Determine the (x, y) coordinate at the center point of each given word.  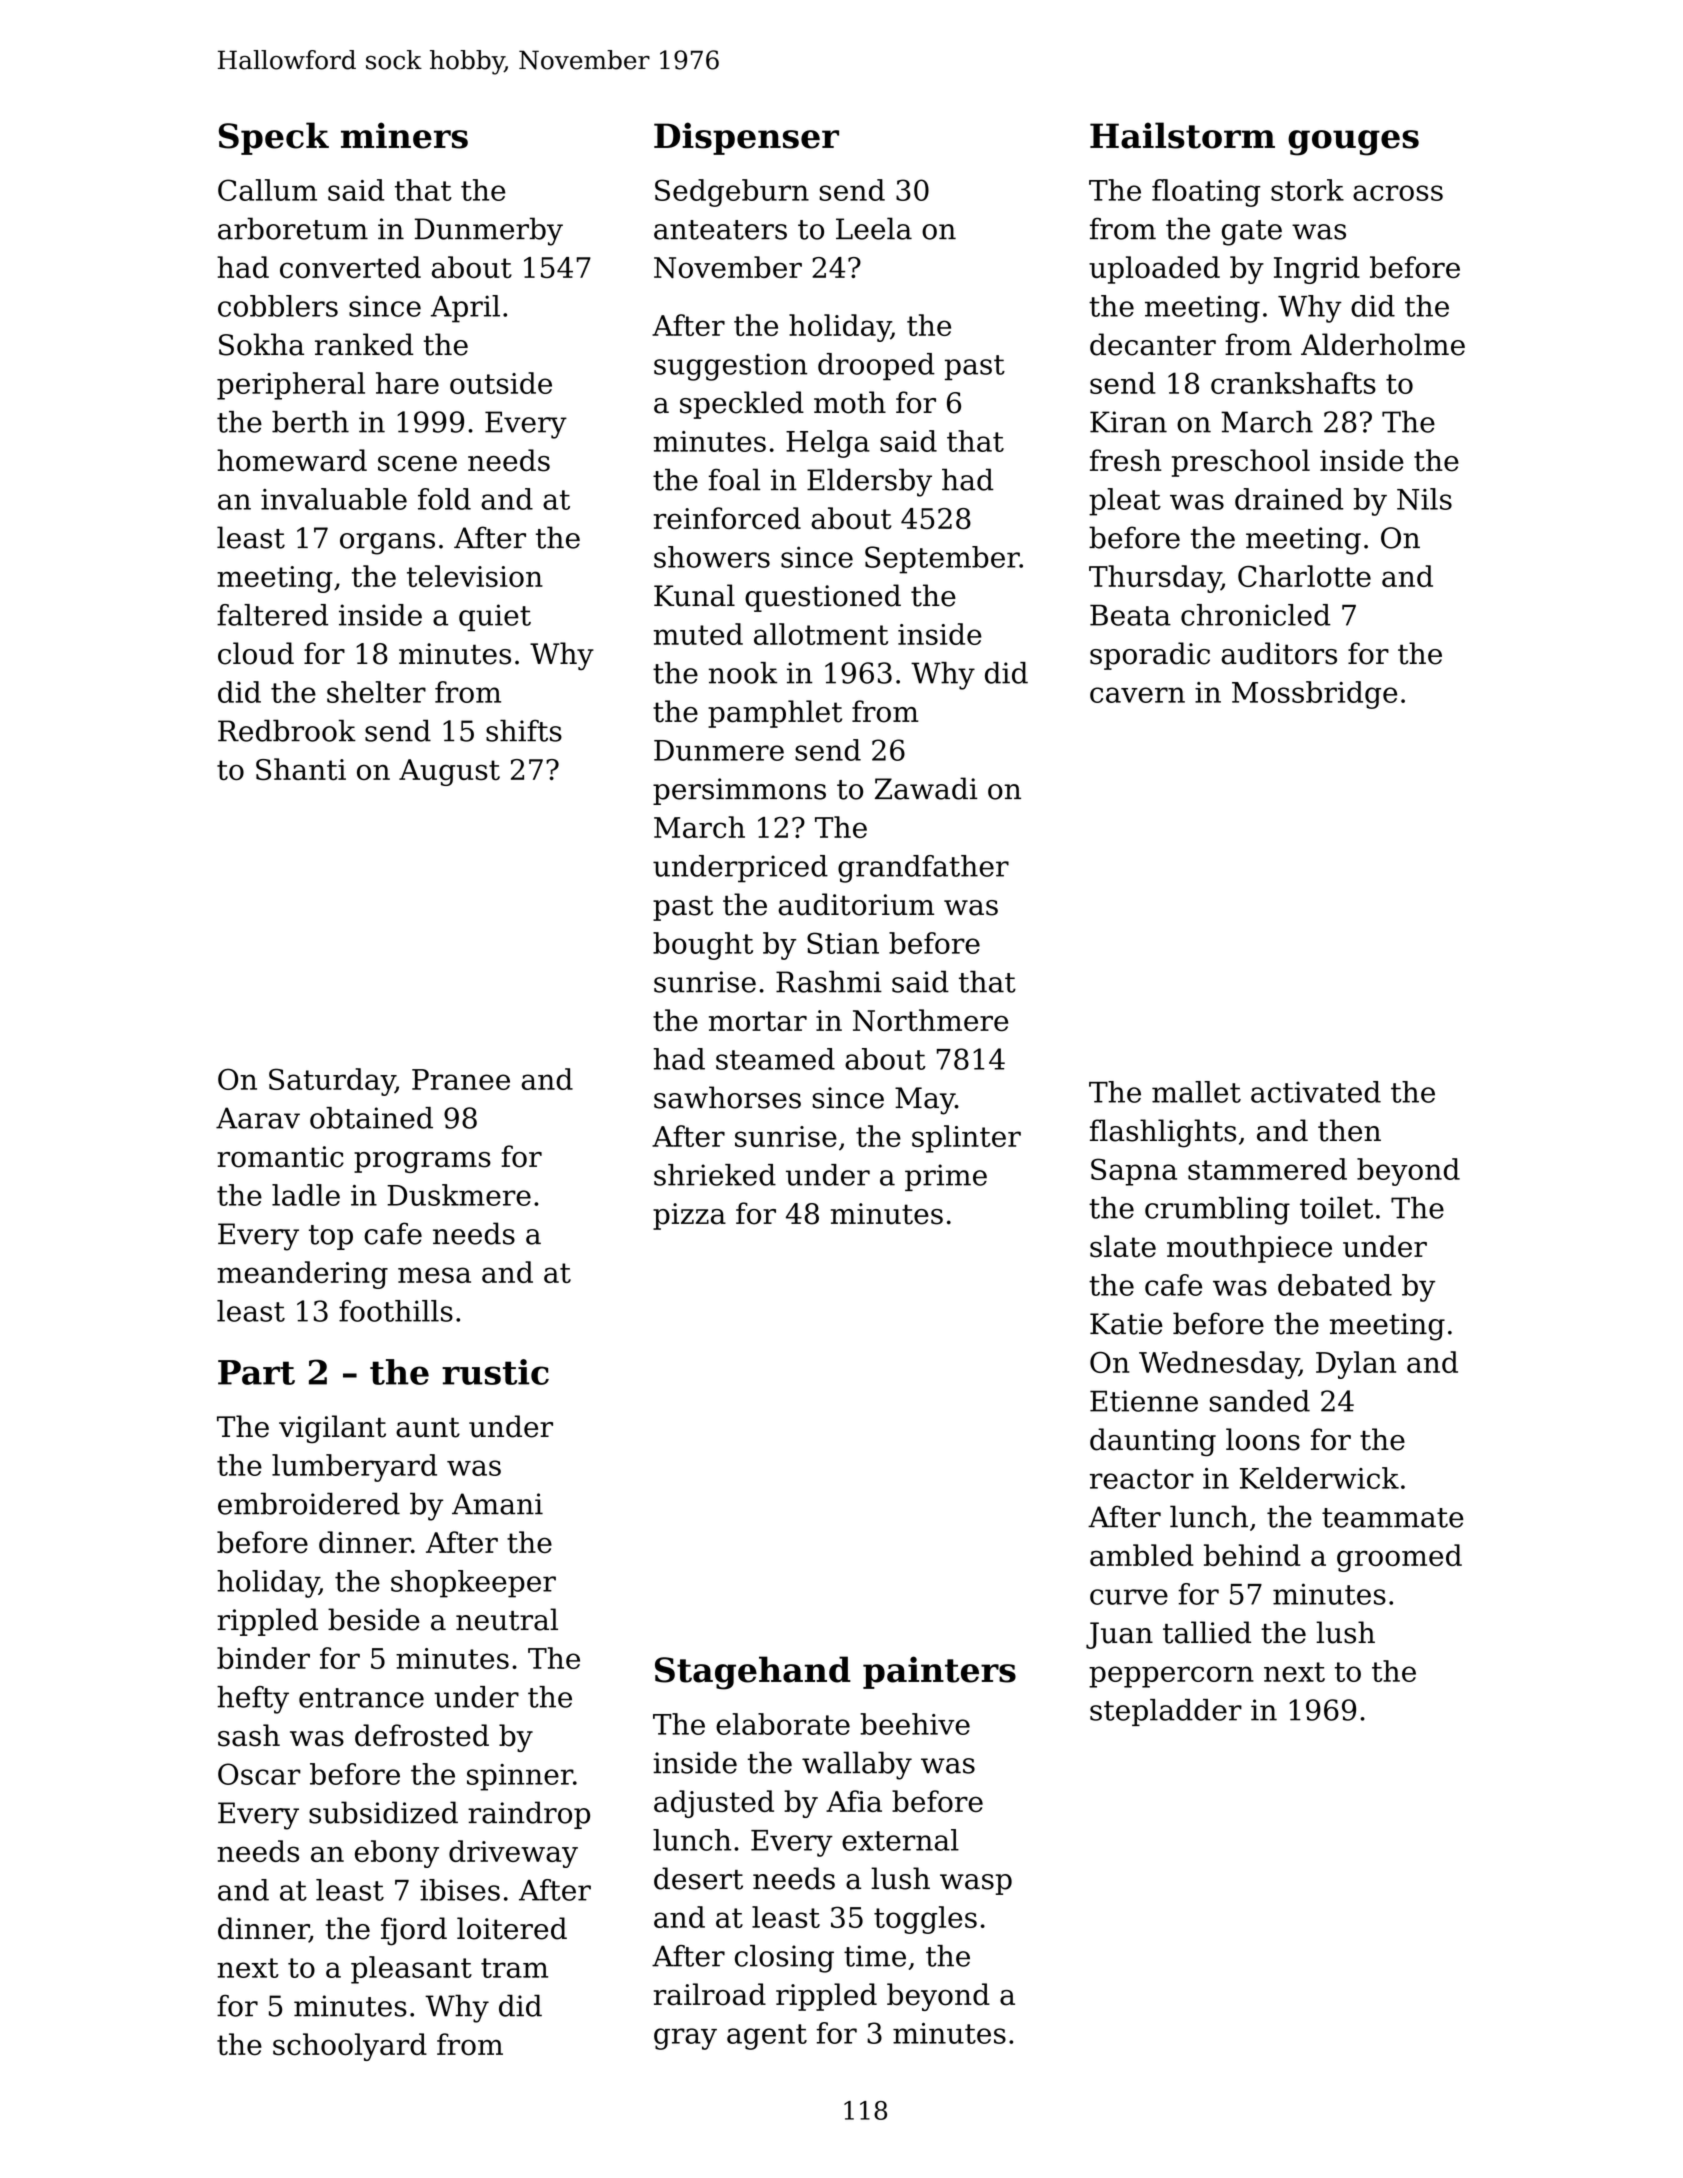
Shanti (301, 769)
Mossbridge (1314, 695)
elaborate (783, 1724)
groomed (1399, 1558)
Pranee (461, 1079)
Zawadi (926, 788)
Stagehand (753, 1673)
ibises (460, 1890)
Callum (267, 190)
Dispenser (746, 138)
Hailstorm (1182, 135)
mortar (758, 1021)
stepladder (1166, 1712)
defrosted (422, 1735)
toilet (1336, 1208)
